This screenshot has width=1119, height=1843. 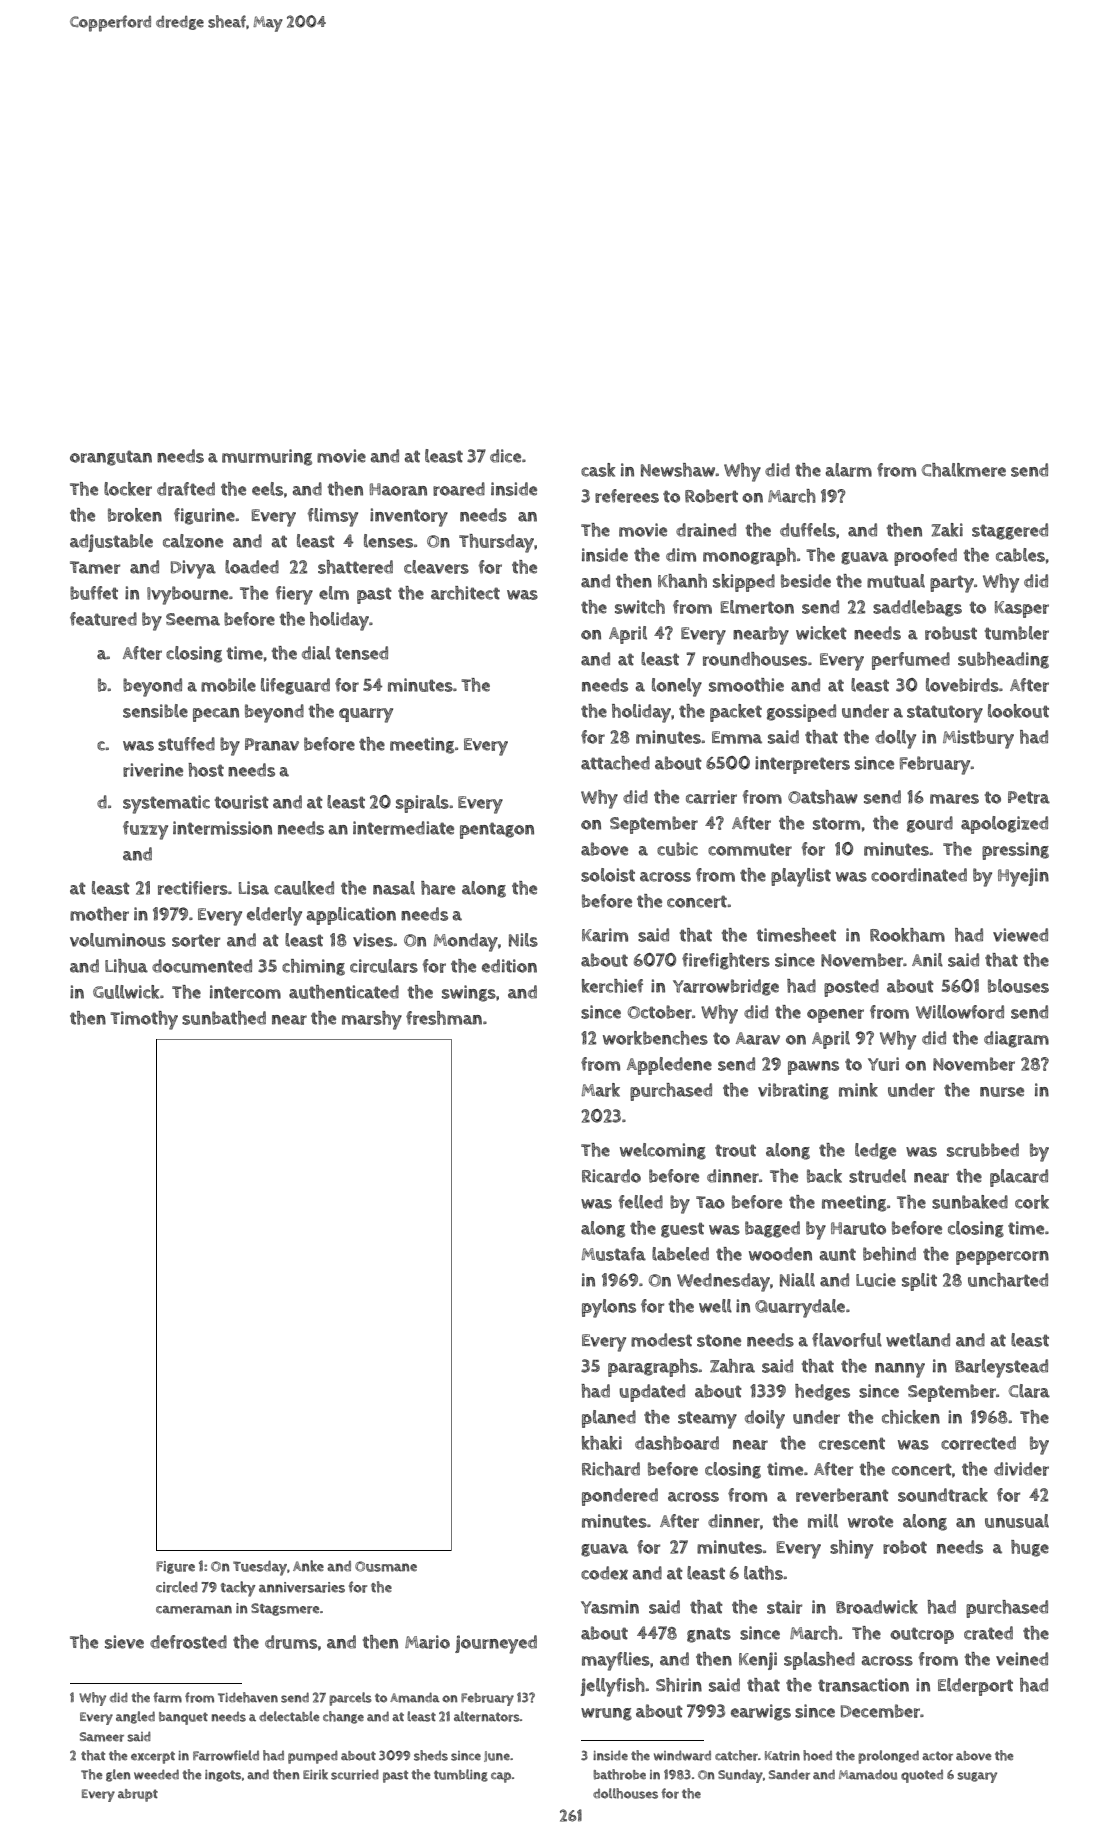 What do you see at coordinates (496, 543) in the screenshot?
I see `Thursday` at bounding box center [496, 543].
